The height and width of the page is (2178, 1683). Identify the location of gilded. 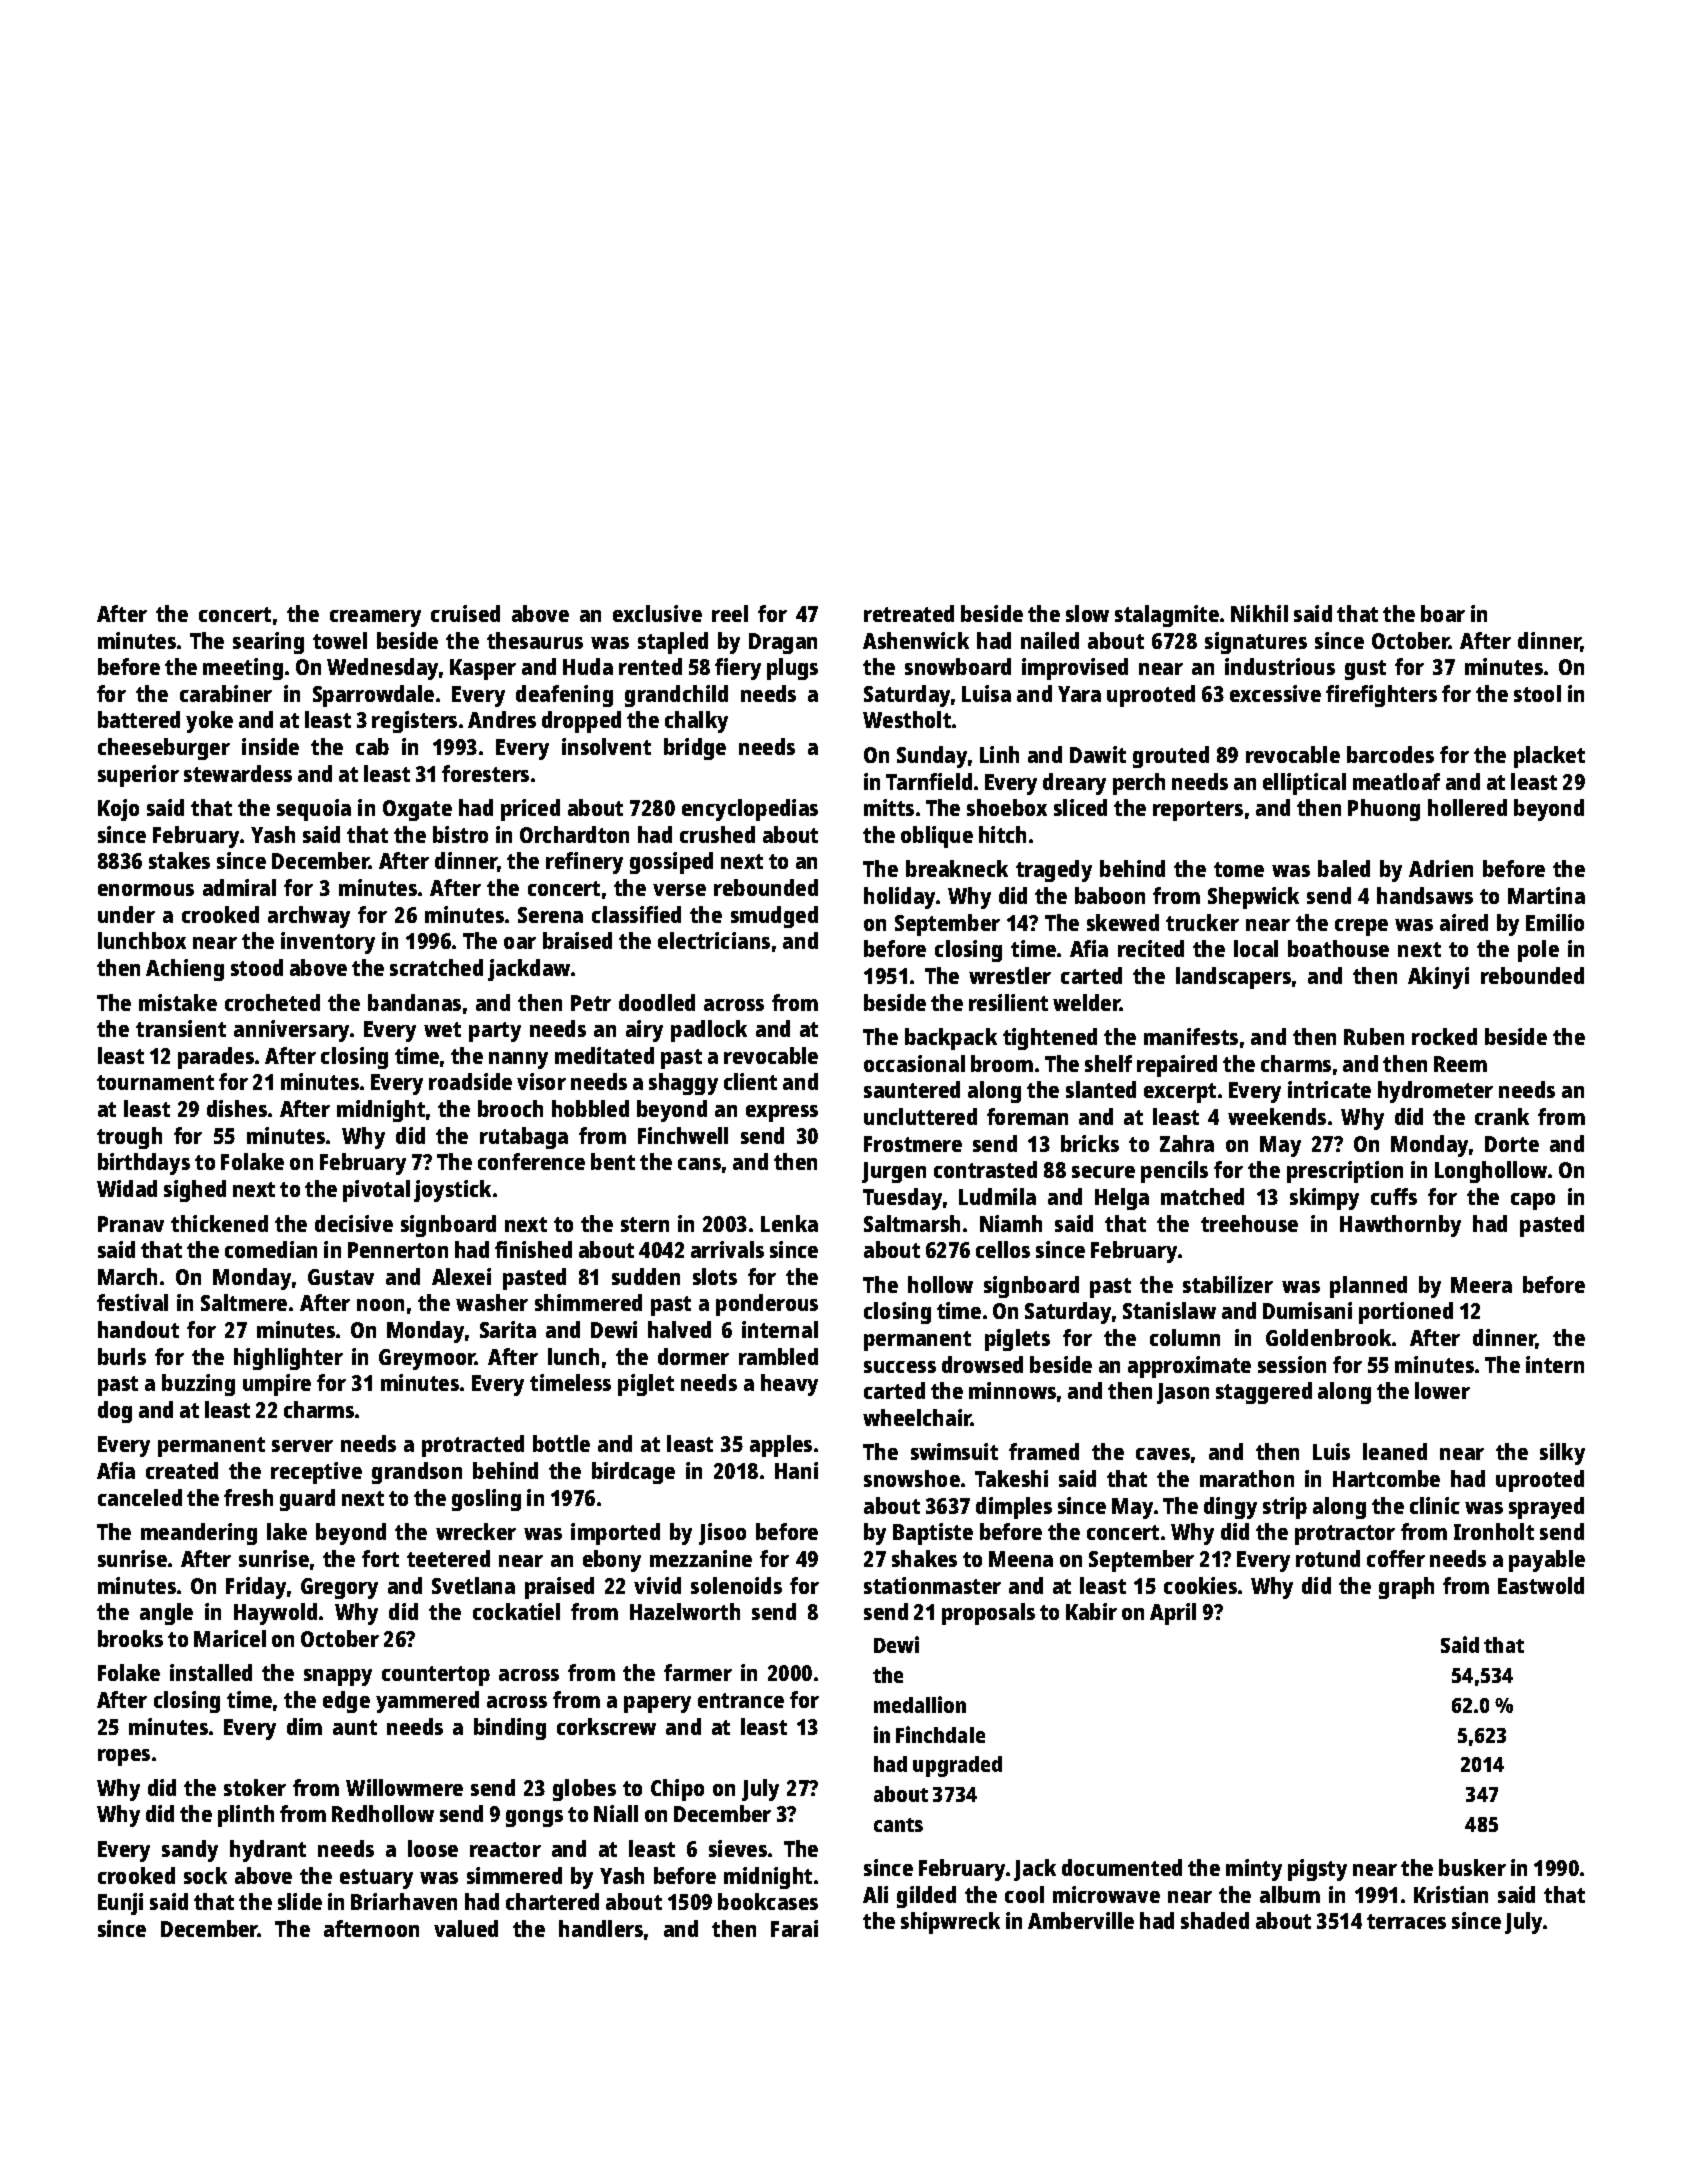
(926, 1897).
